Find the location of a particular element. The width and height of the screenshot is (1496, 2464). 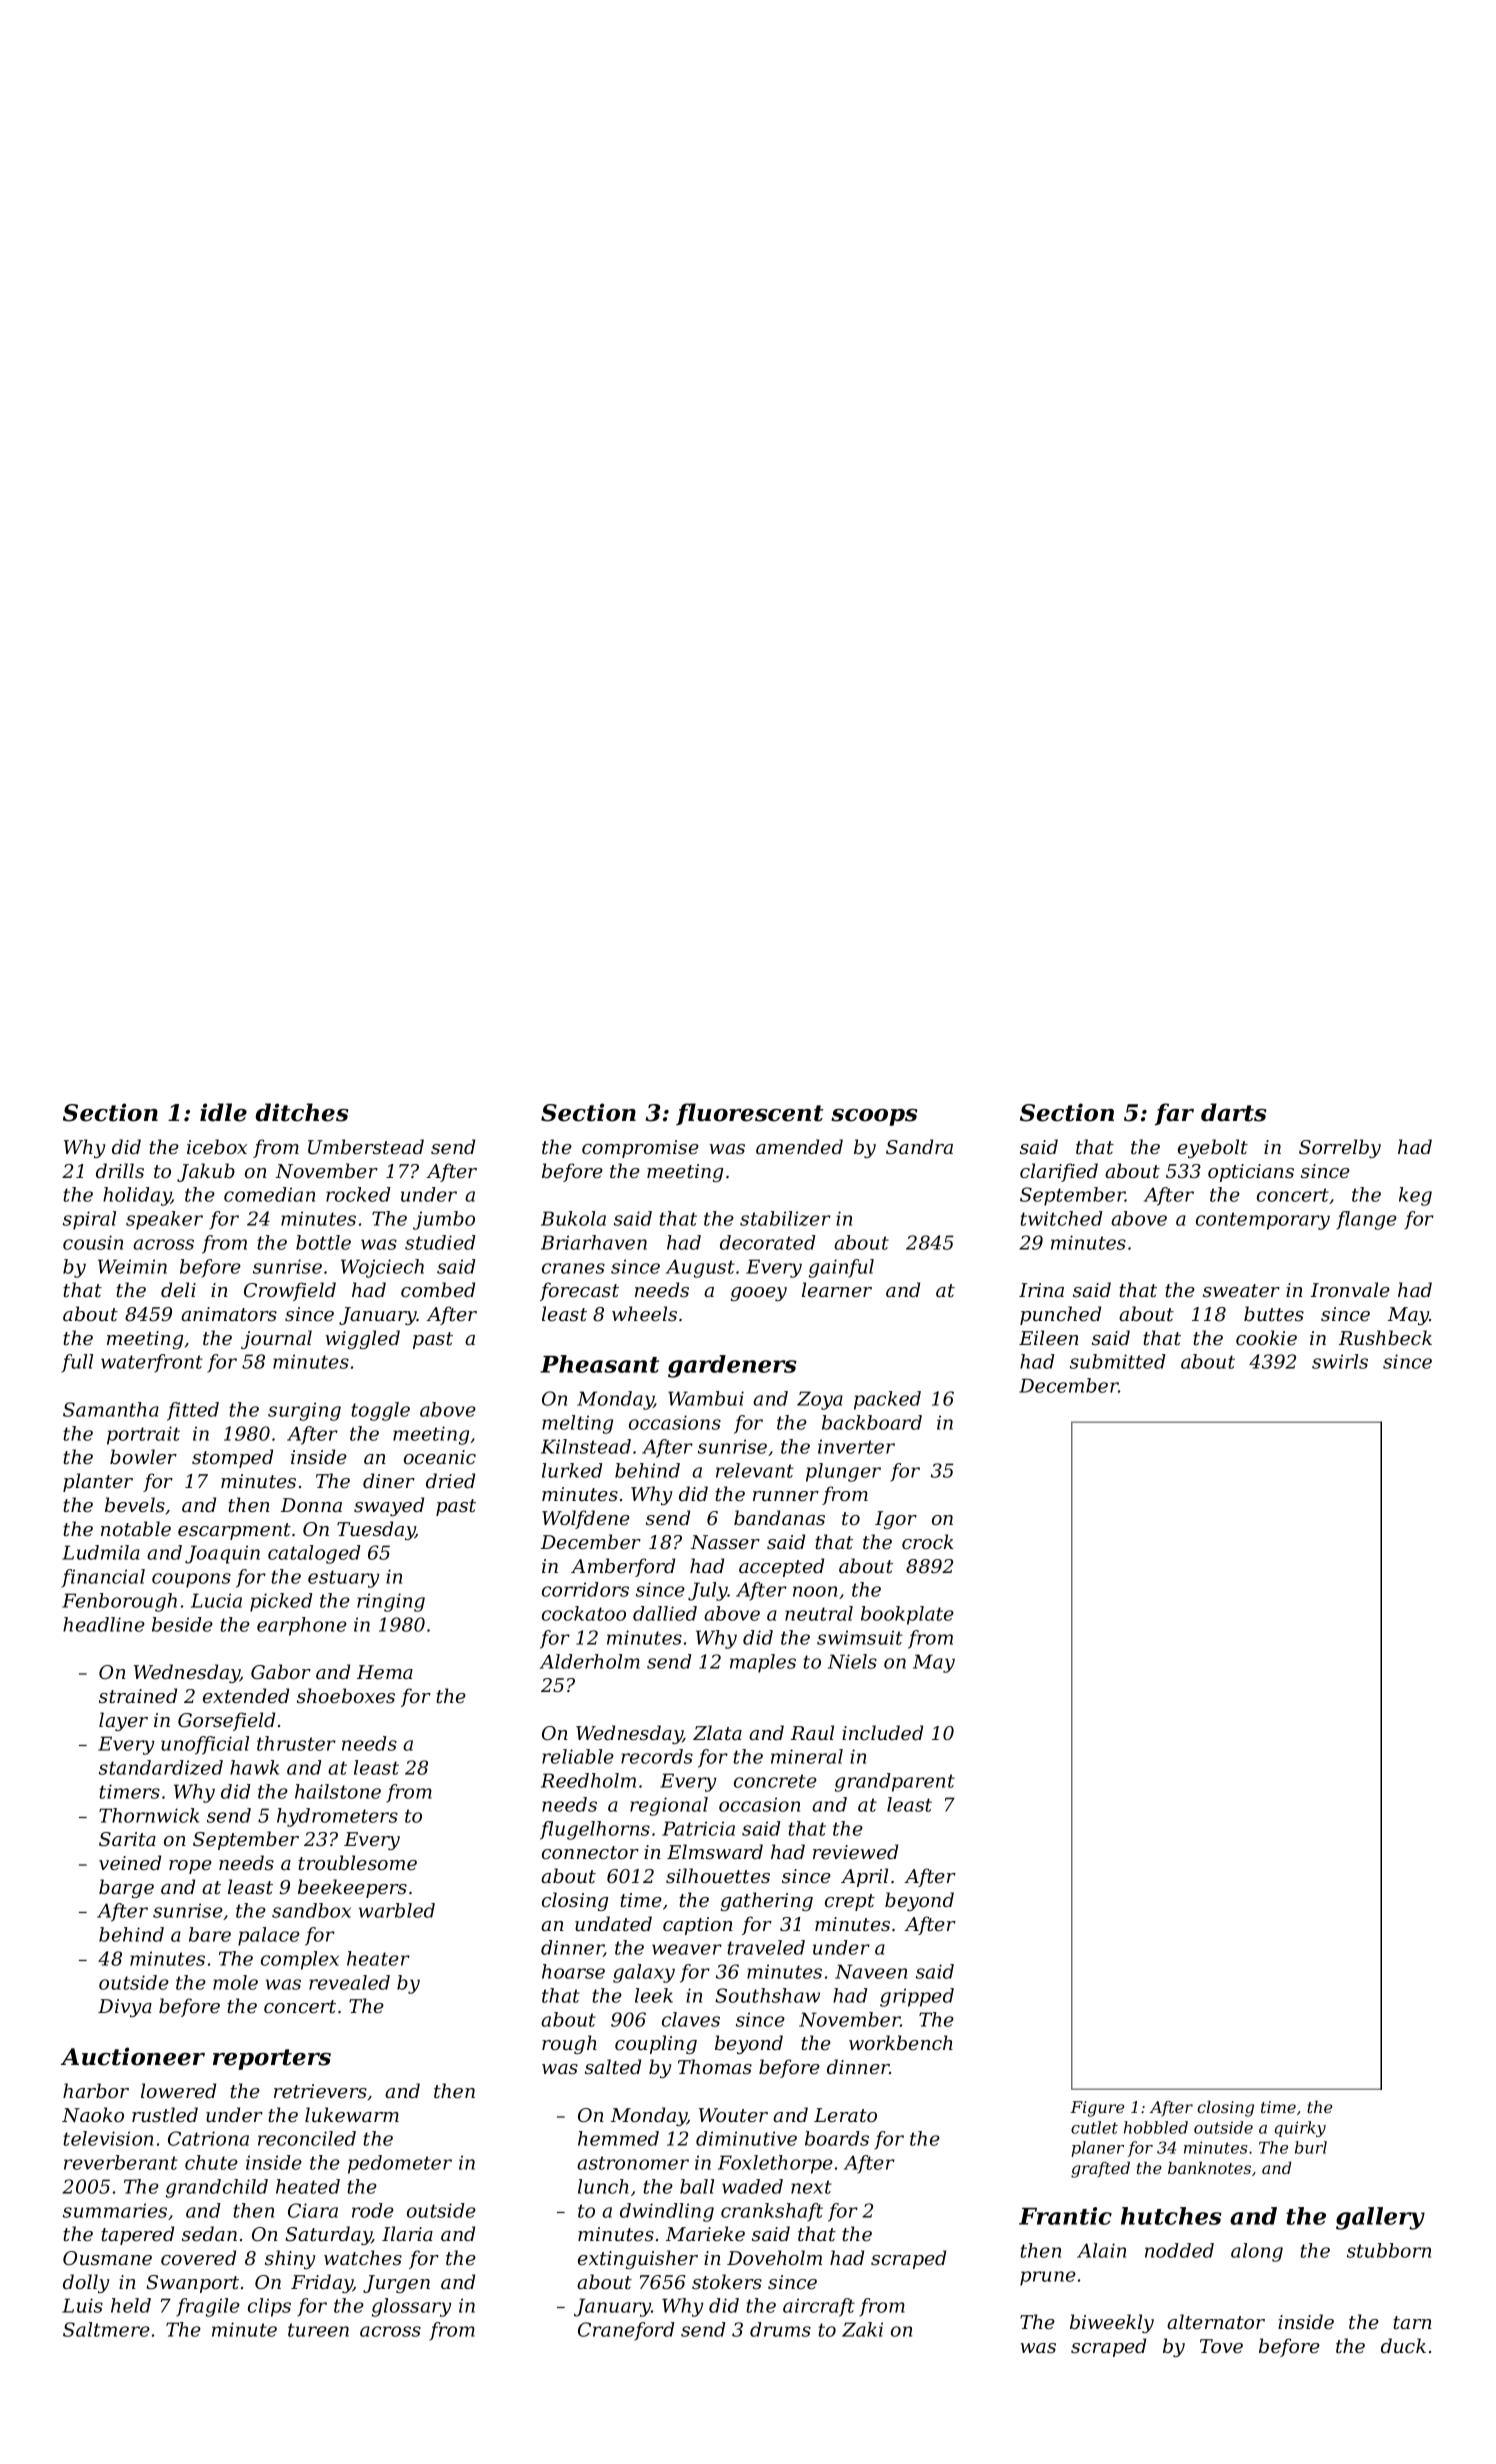

crock is located at coordinates (928, 1541).
